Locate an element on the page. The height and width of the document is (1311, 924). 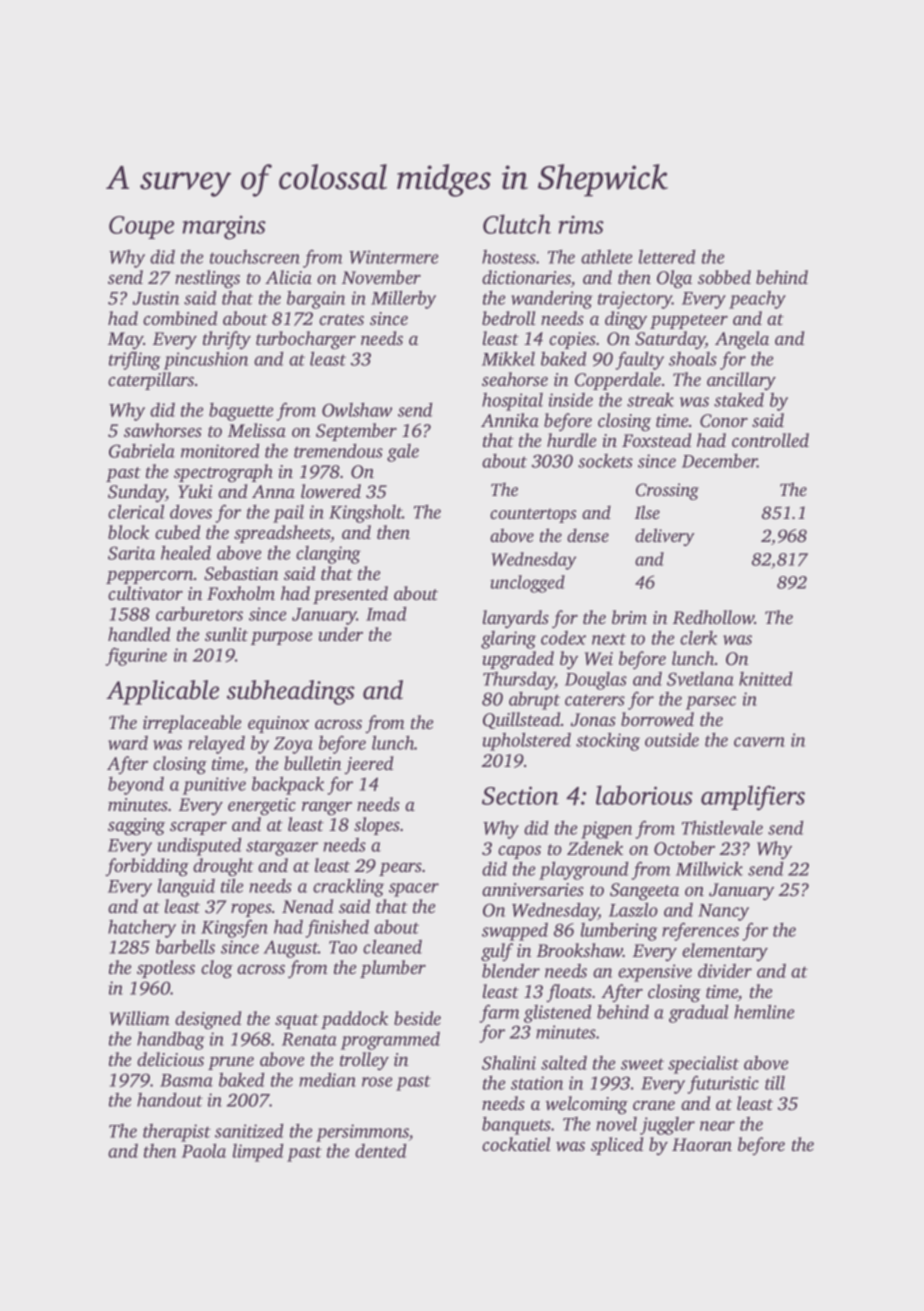
Coupe is located at coordinates (141, 227).
